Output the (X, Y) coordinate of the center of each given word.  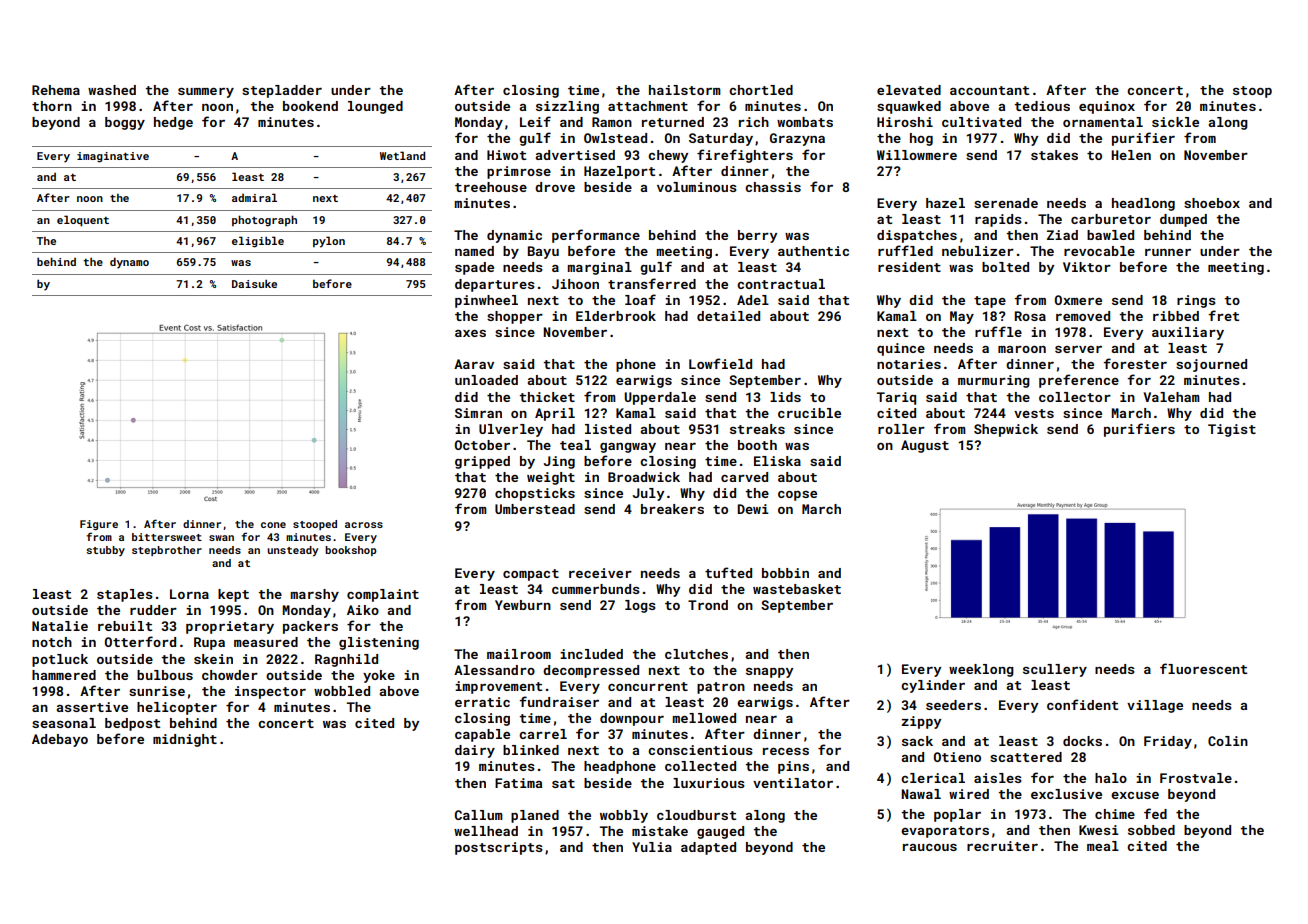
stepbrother (167, 551)
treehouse (491, 187)
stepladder (282, 91)
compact (531, 575)
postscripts (499, 848)
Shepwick (1006, 430)
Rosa (1030, 316)
